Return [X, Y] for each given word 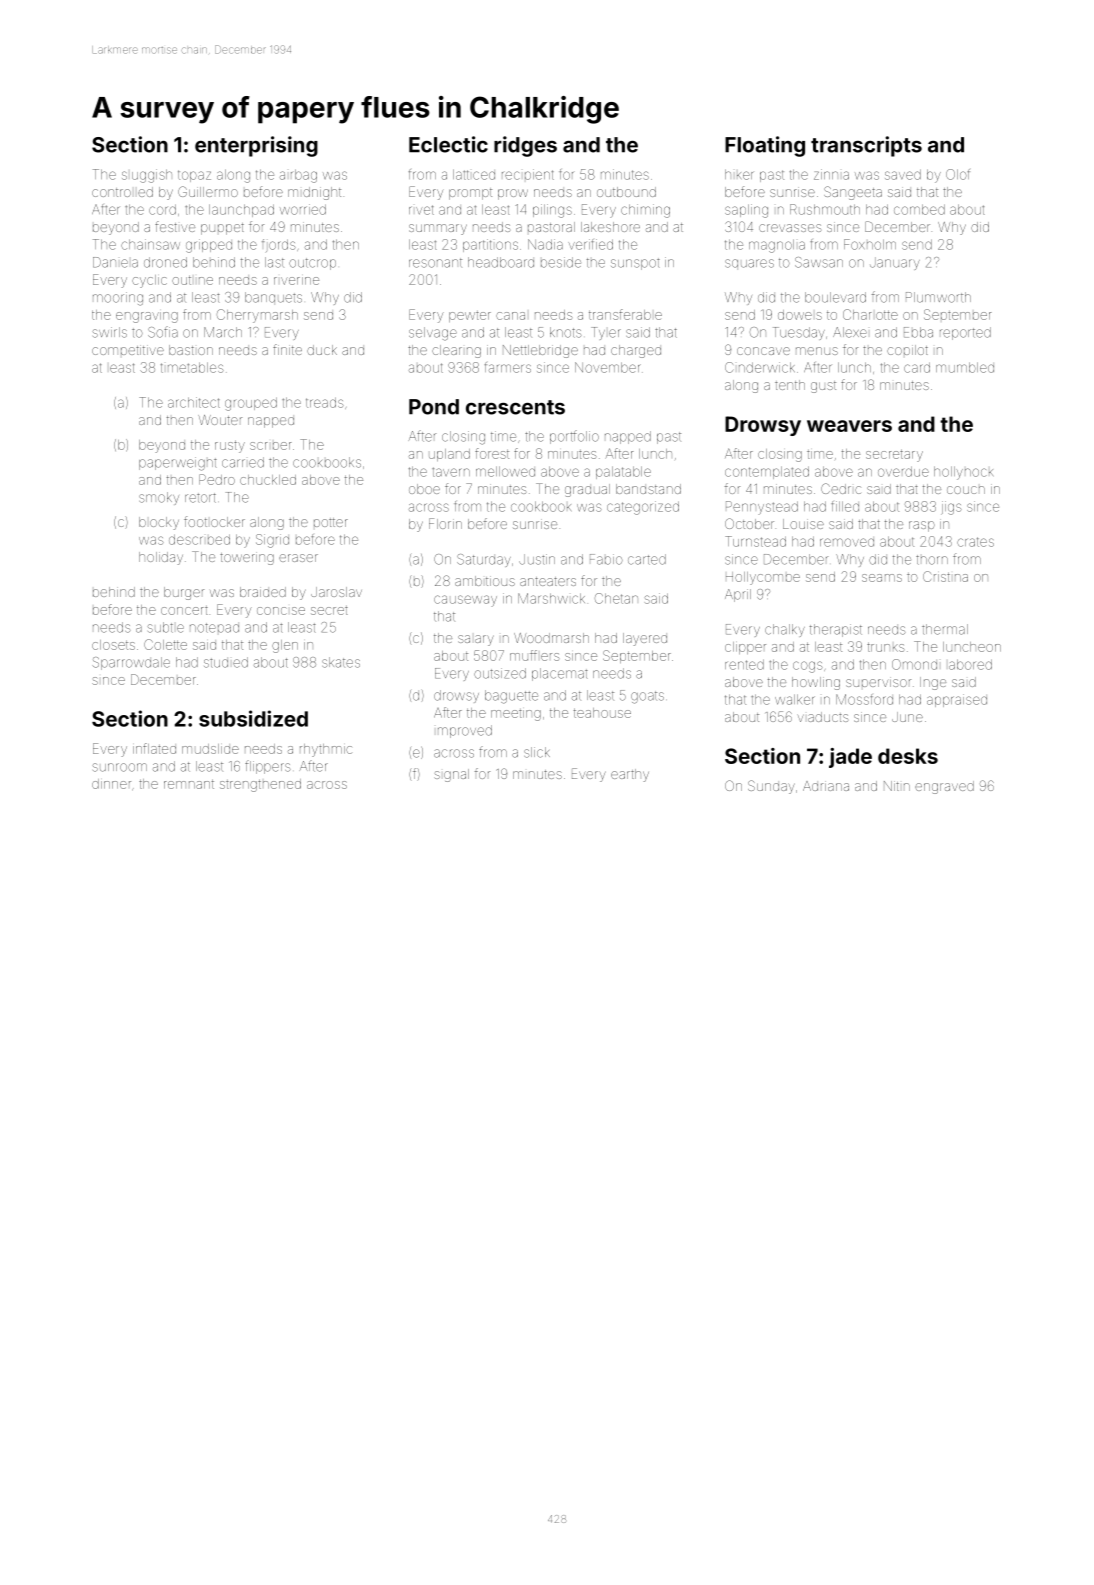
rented [744, 664]
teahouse [602, 713]
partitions [490, 245]
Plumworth [938, 297]
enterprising [256, 146]
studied [226, 662]
